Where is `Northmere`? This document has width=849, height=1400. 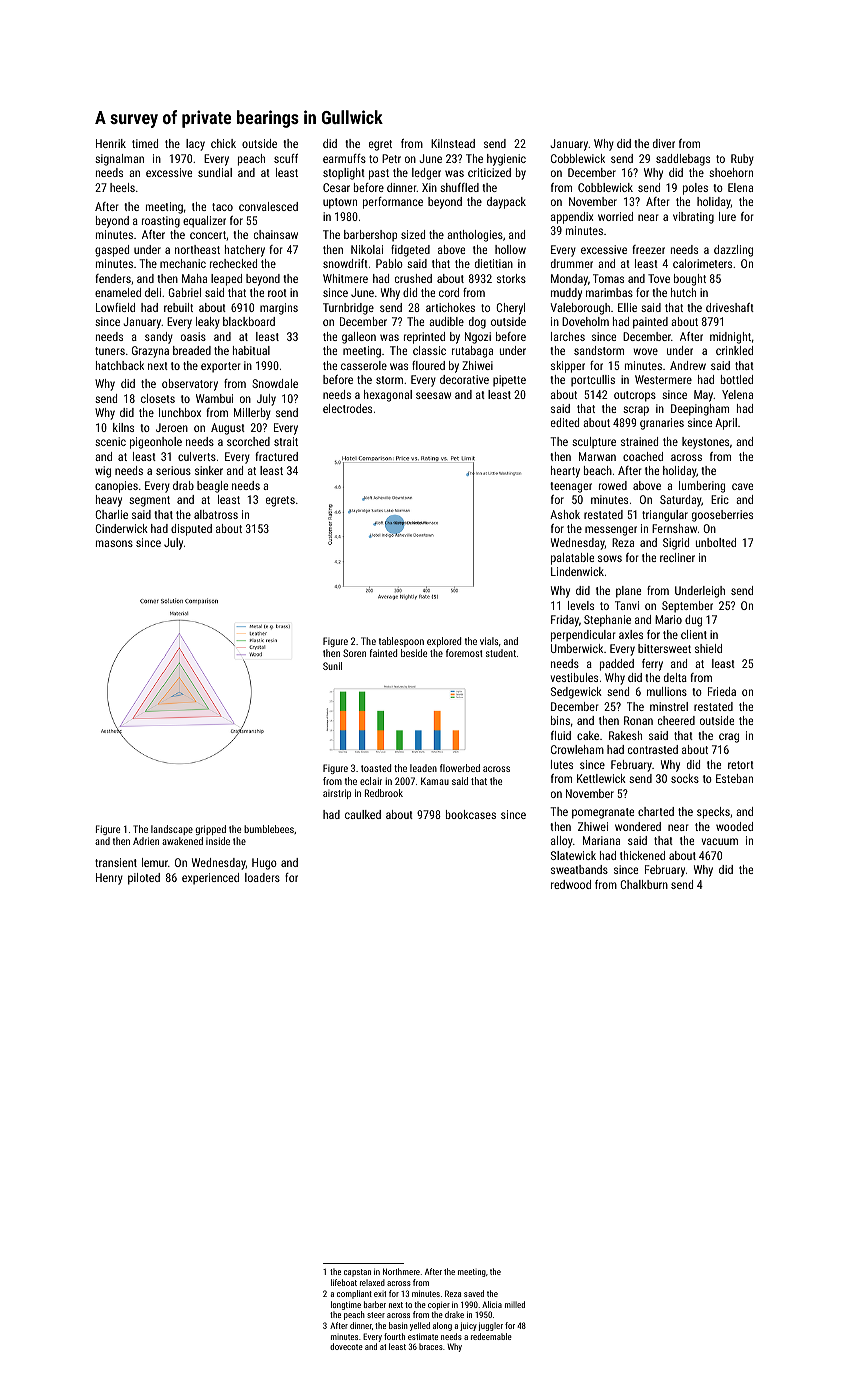 Northmere is located at coordinates (401, 1271).
